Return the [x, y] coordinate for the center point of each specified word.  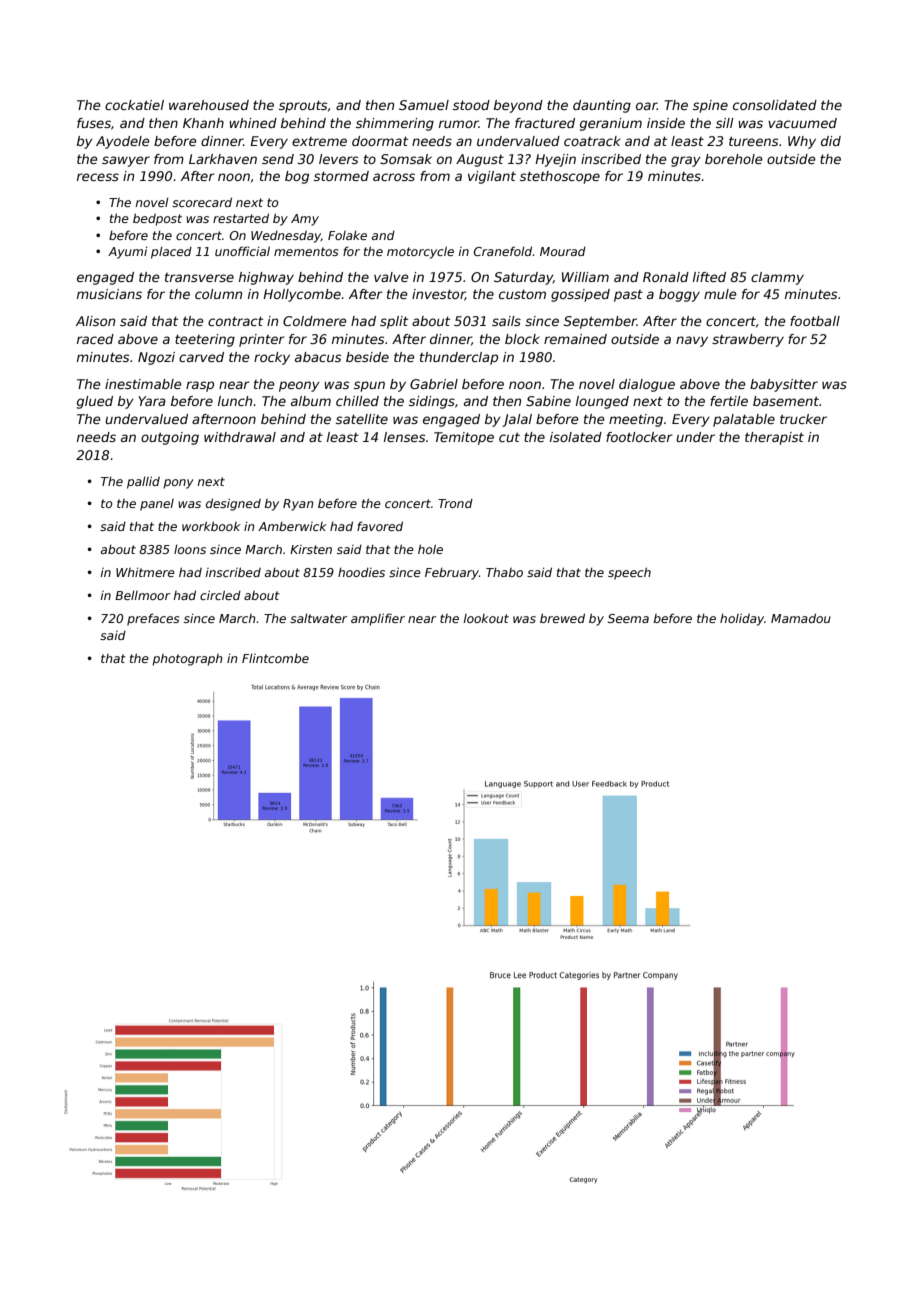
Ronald [666, 277]
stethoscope [560, 177]
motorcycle [420, 252]
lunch [235, 401]
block [522, 339]
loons [190, 549]
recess [98, 177]
